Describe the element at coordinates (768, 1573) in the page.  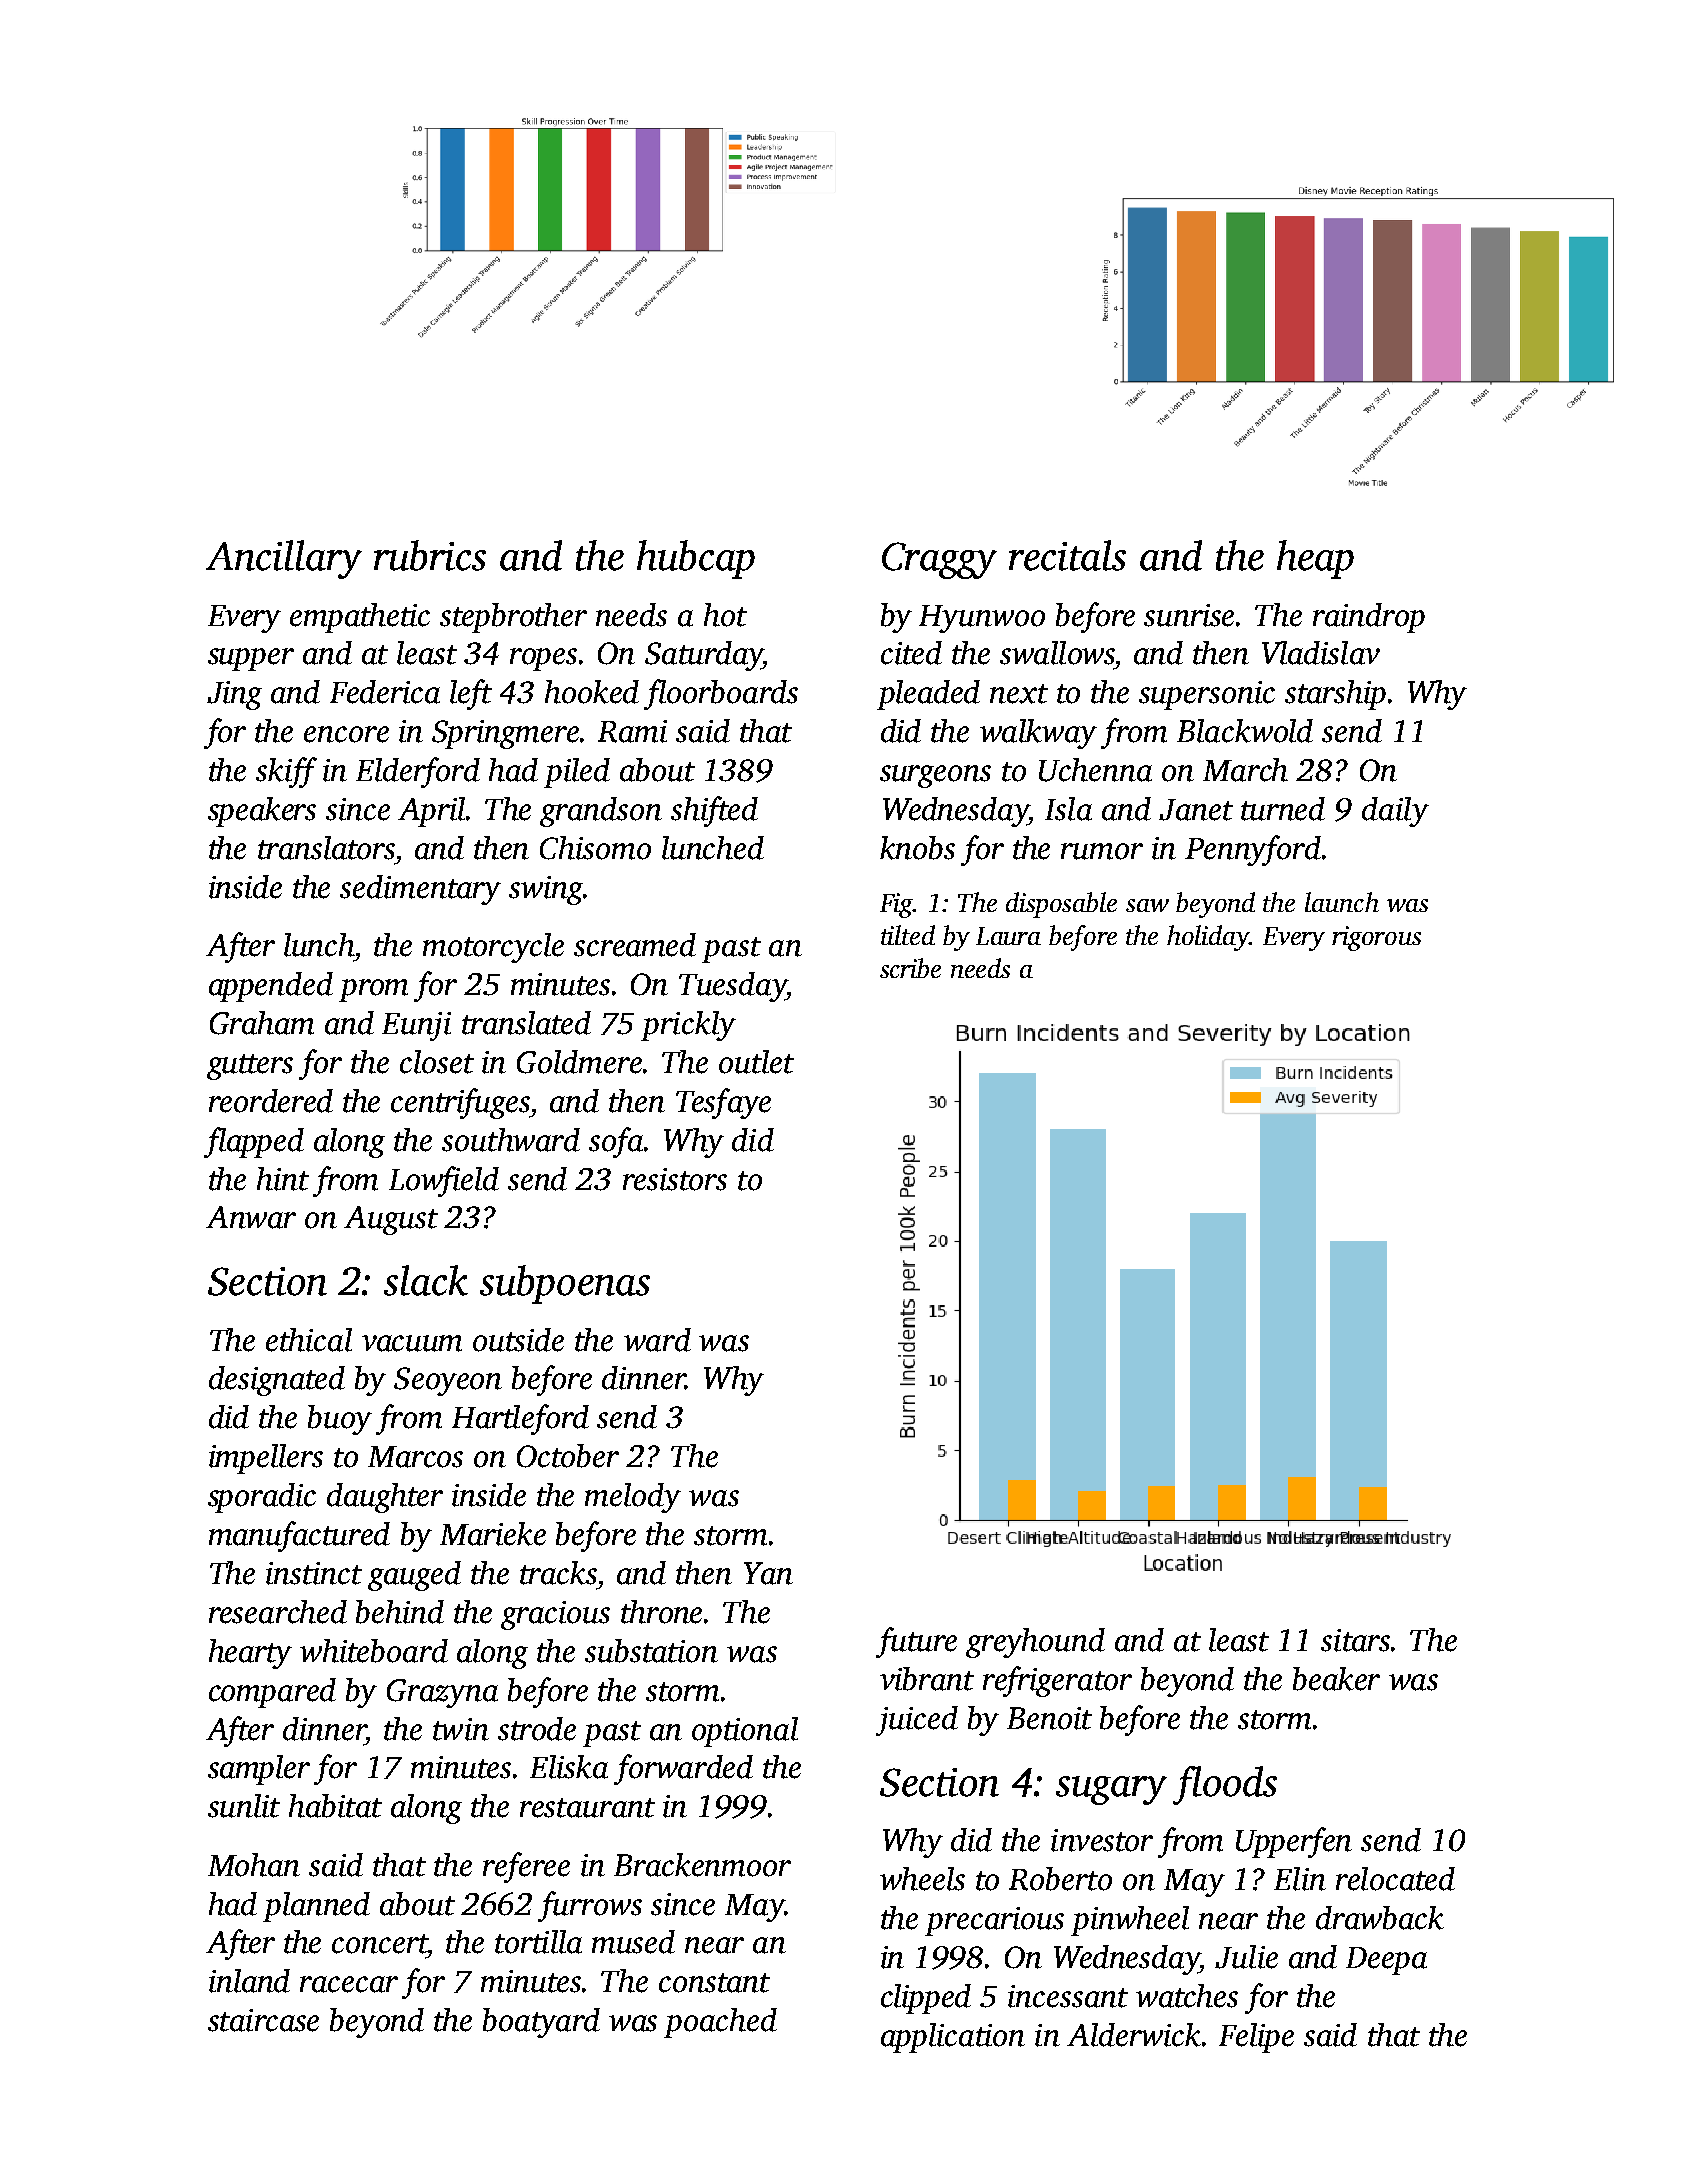
I see `Yan` at that location.
